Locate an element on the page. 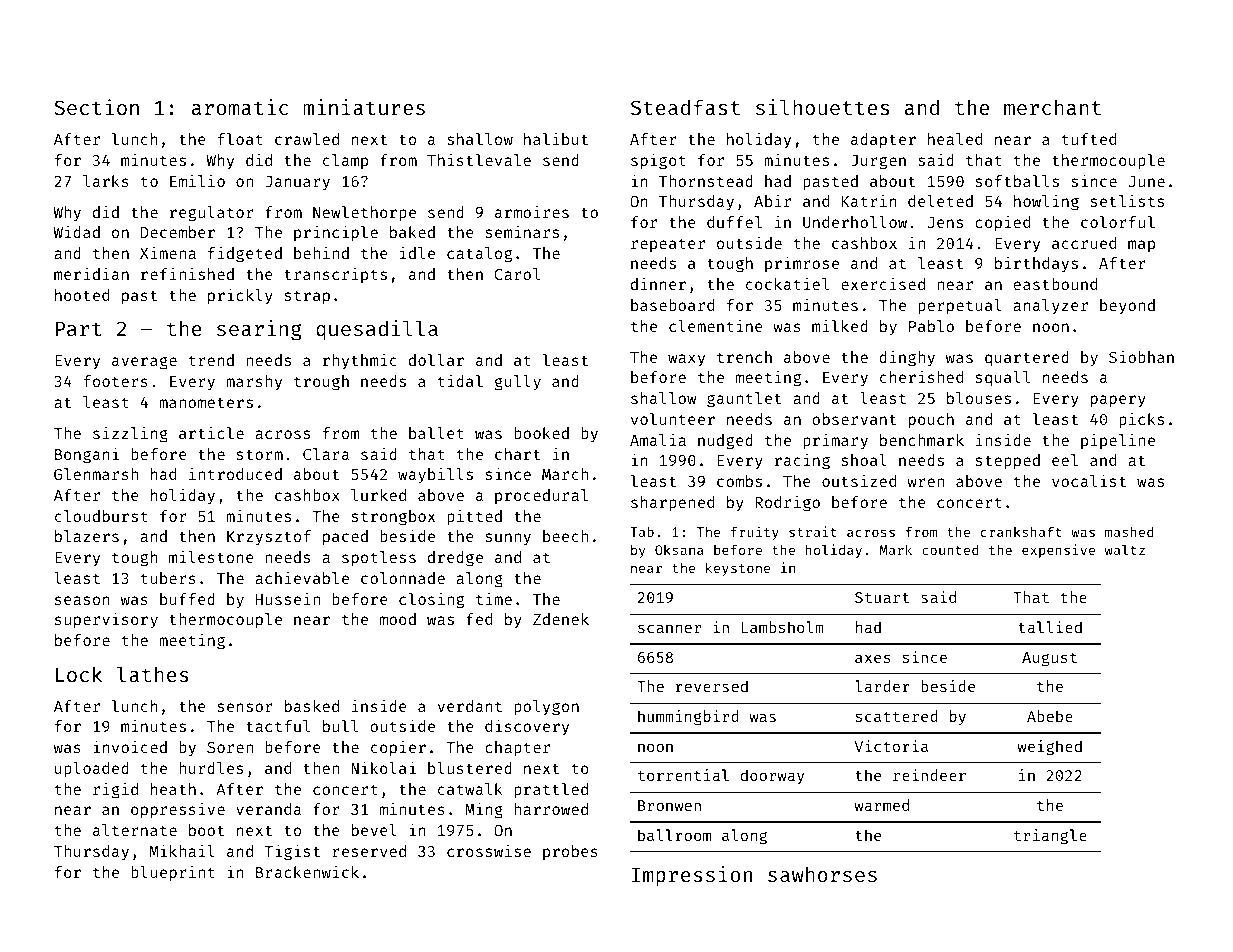  colorful is located at coordinates (1118, 222).
